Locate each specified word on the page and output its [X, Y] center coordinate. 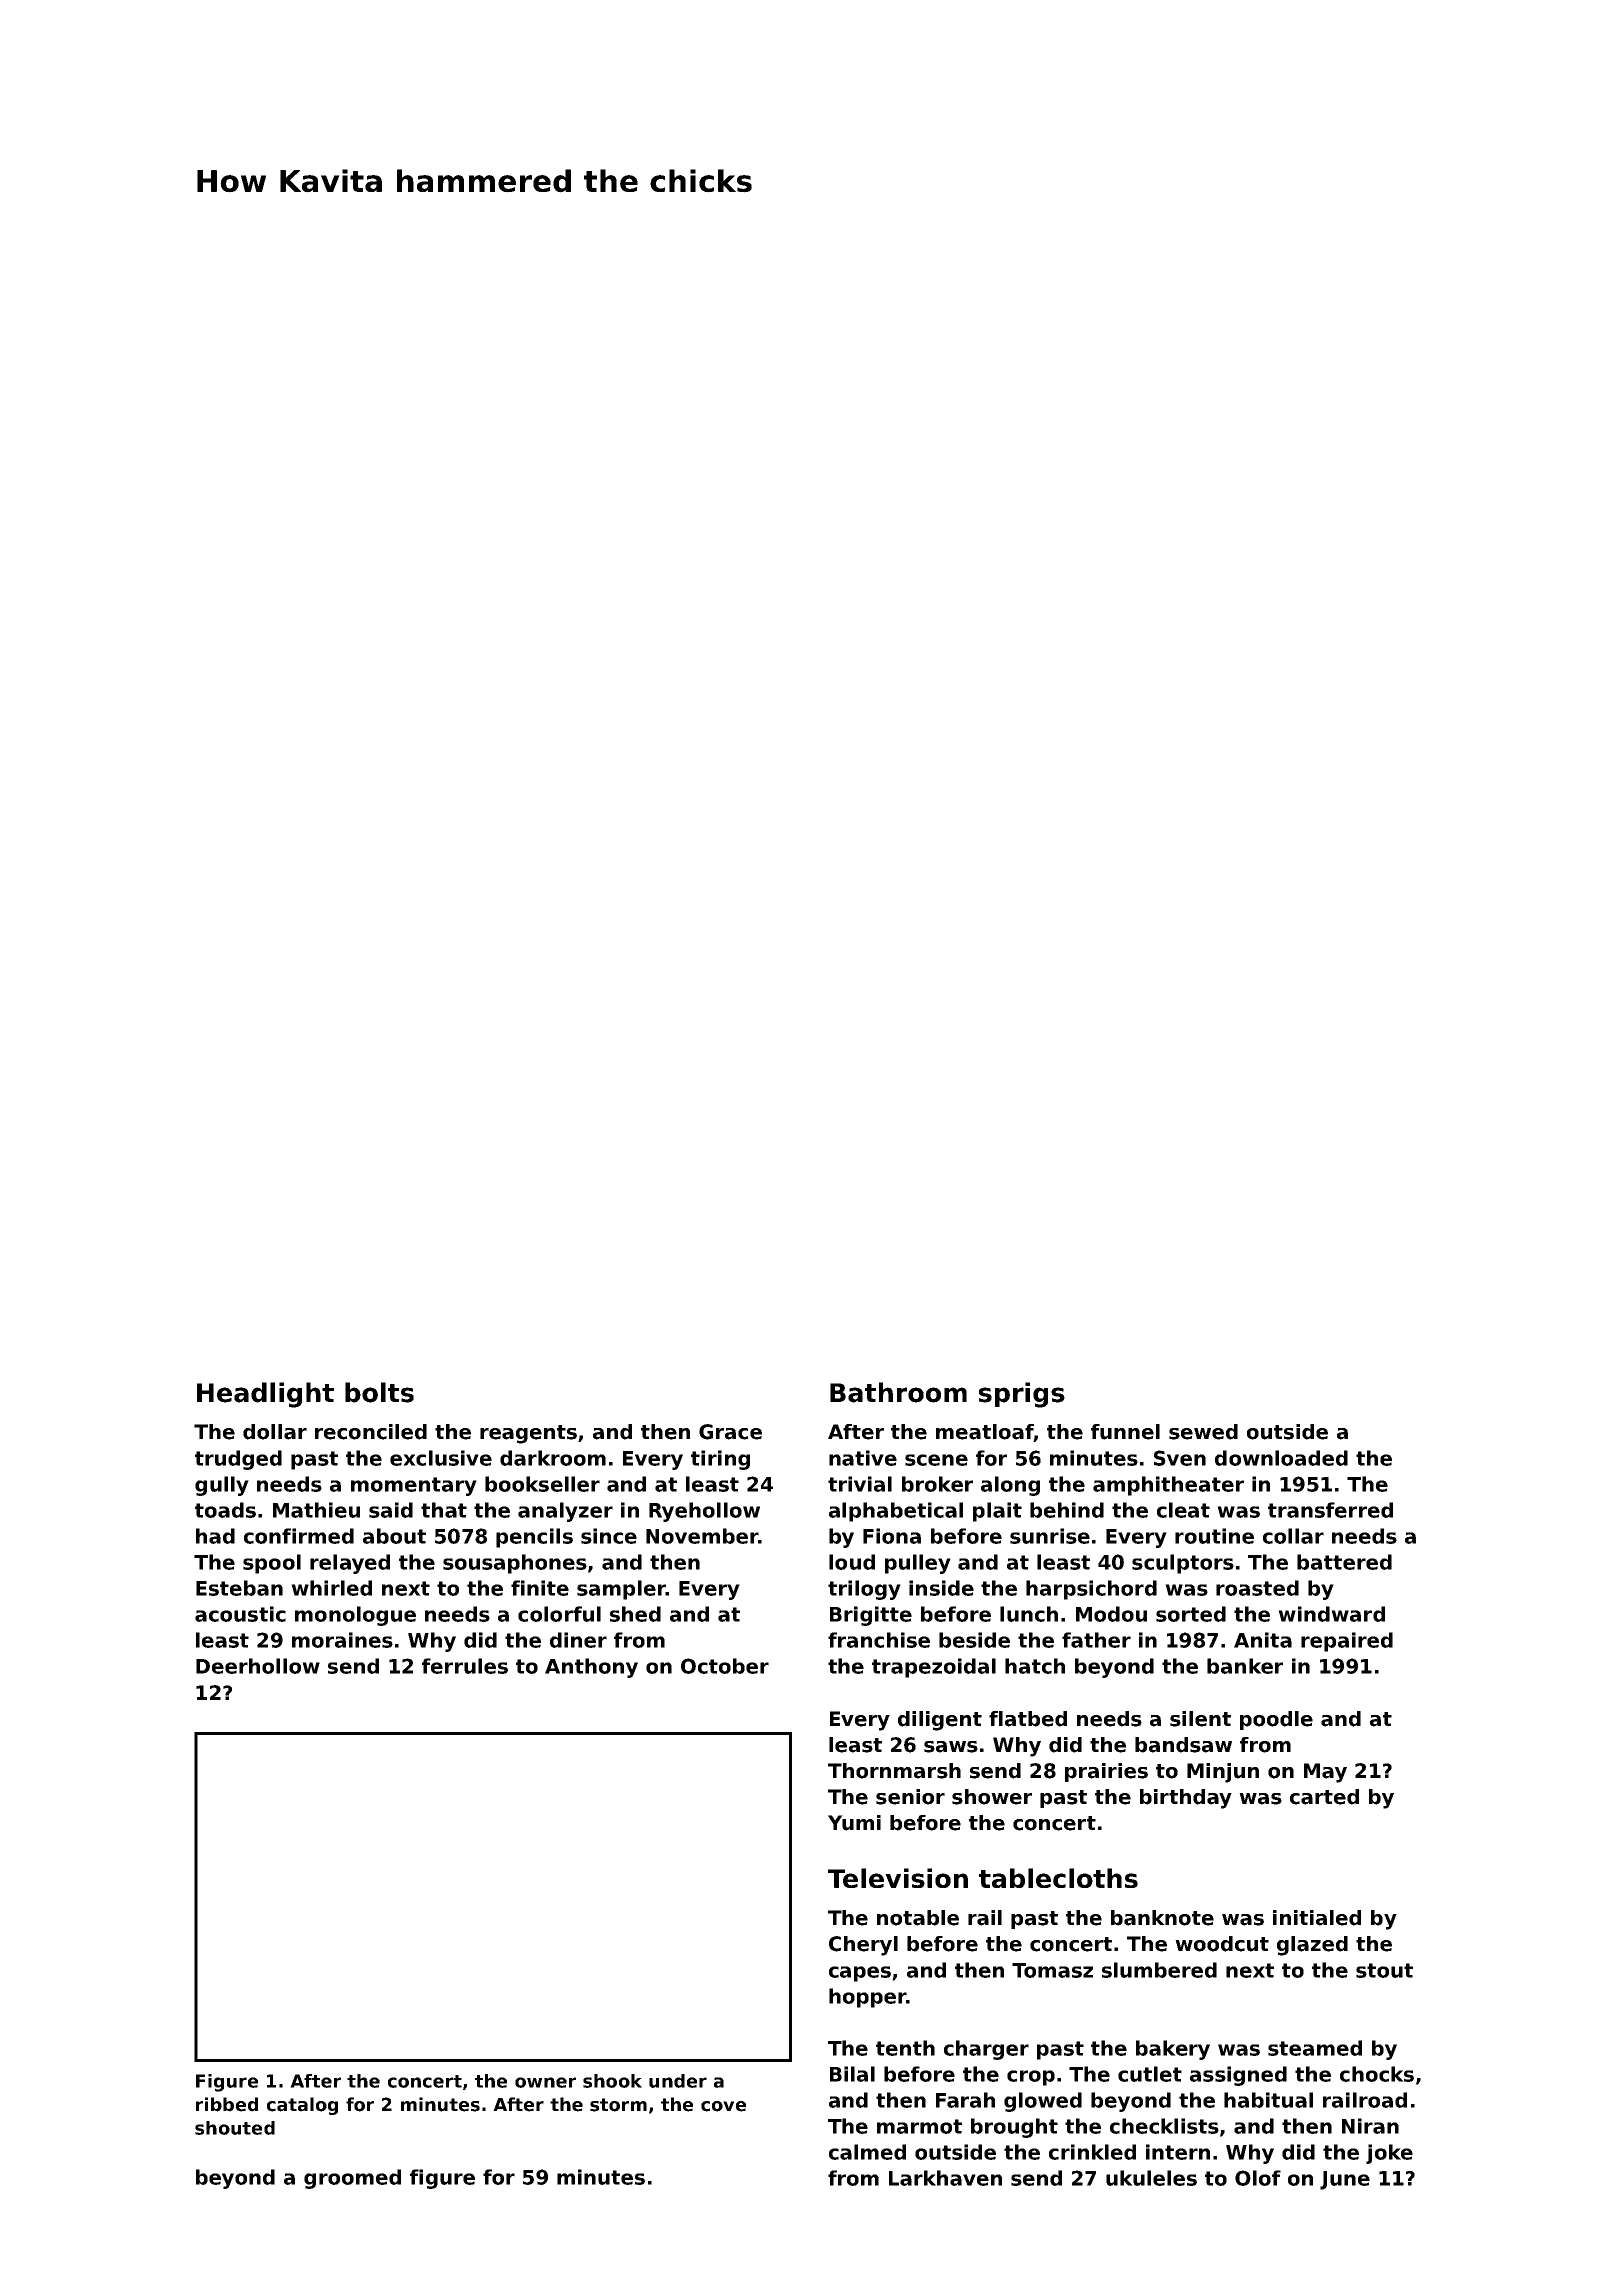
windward [1331, 1614]
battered [1344, 1562]
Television [898, 1878]
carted [1324, 1797]
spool [272, 1564]
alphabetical [896, 1512]
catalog [302, 2106]
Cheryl [863, 1946]
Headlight [265, 1395]
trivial [860, 1484]
